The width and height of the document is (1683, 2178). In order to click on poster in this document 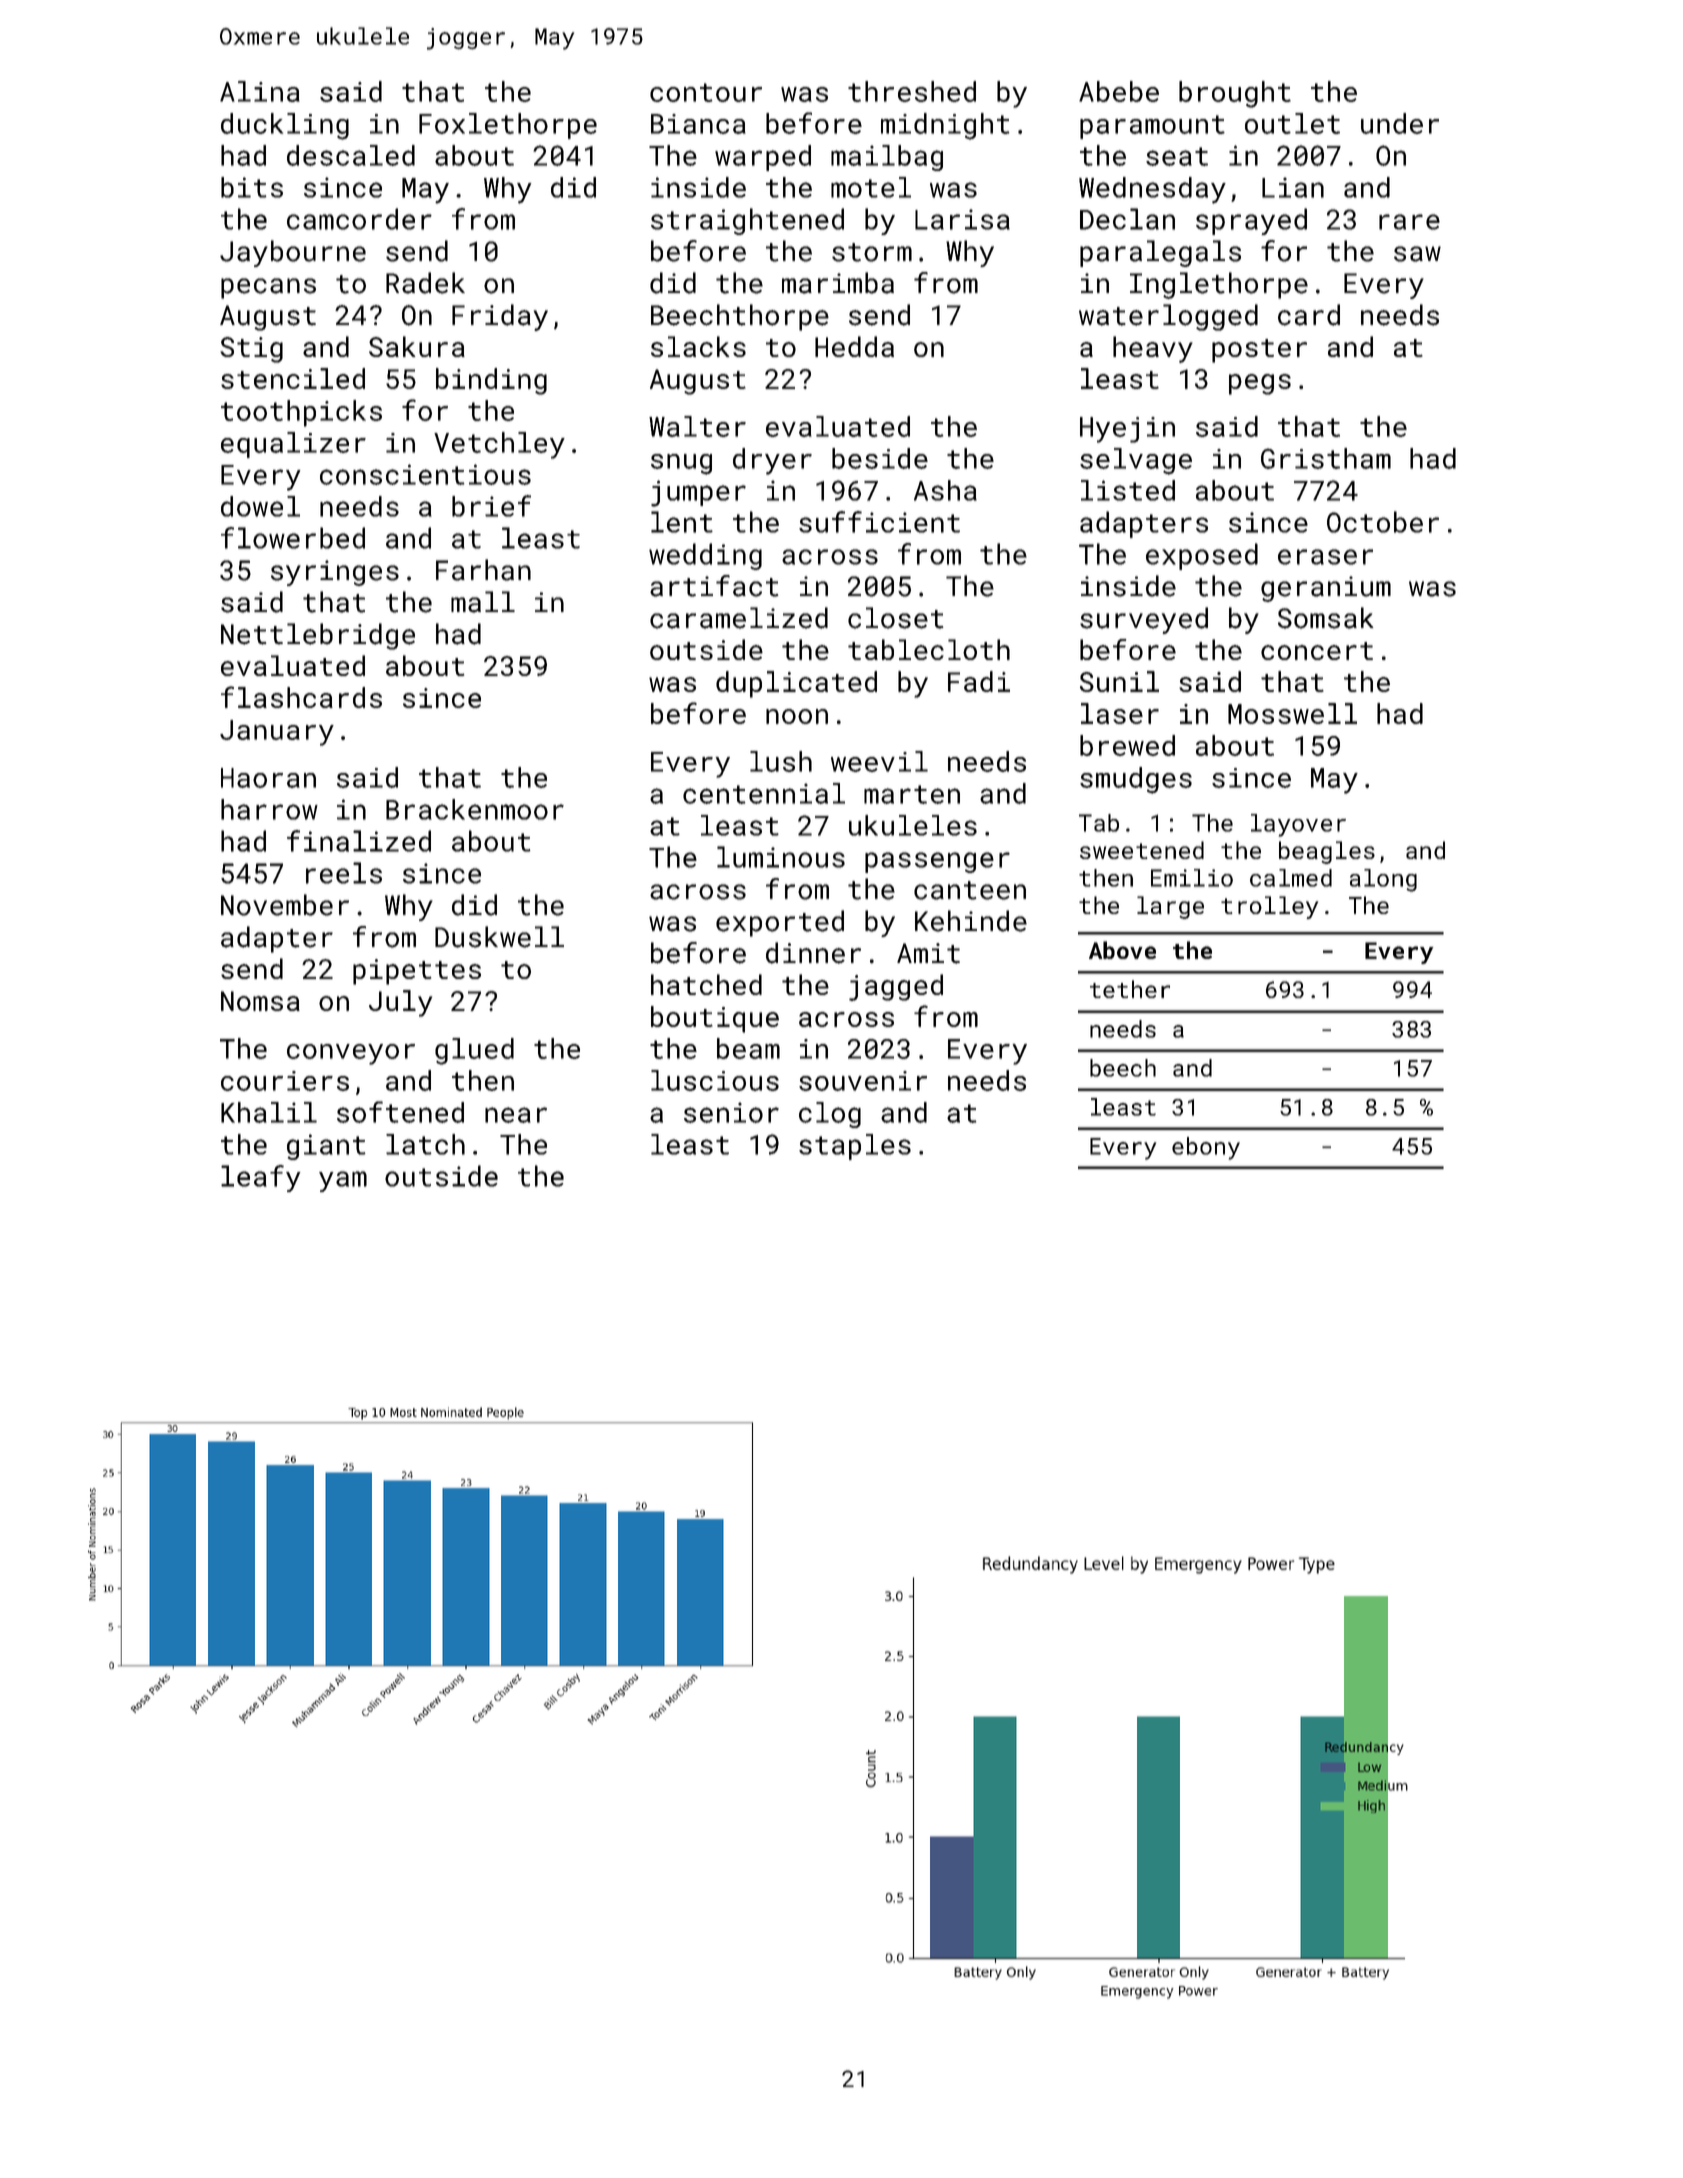, I will do `click(1259, 351)`.
